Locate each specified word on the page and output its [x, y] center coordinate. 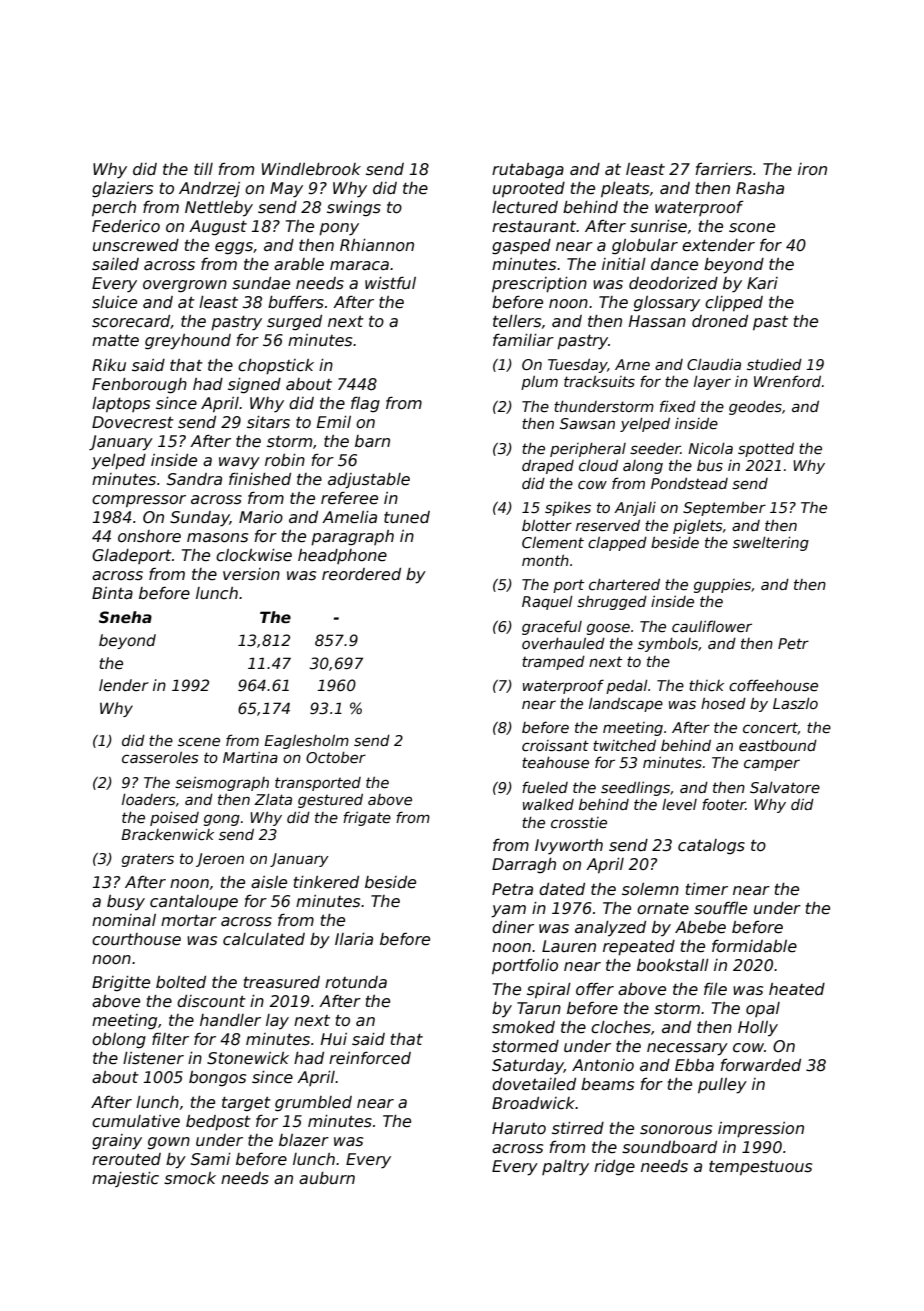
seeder [655, 448]
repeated [639, 948]
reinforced [370, 1058]
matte [115, 340]
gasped [521, 246]
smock [190, 1178]
